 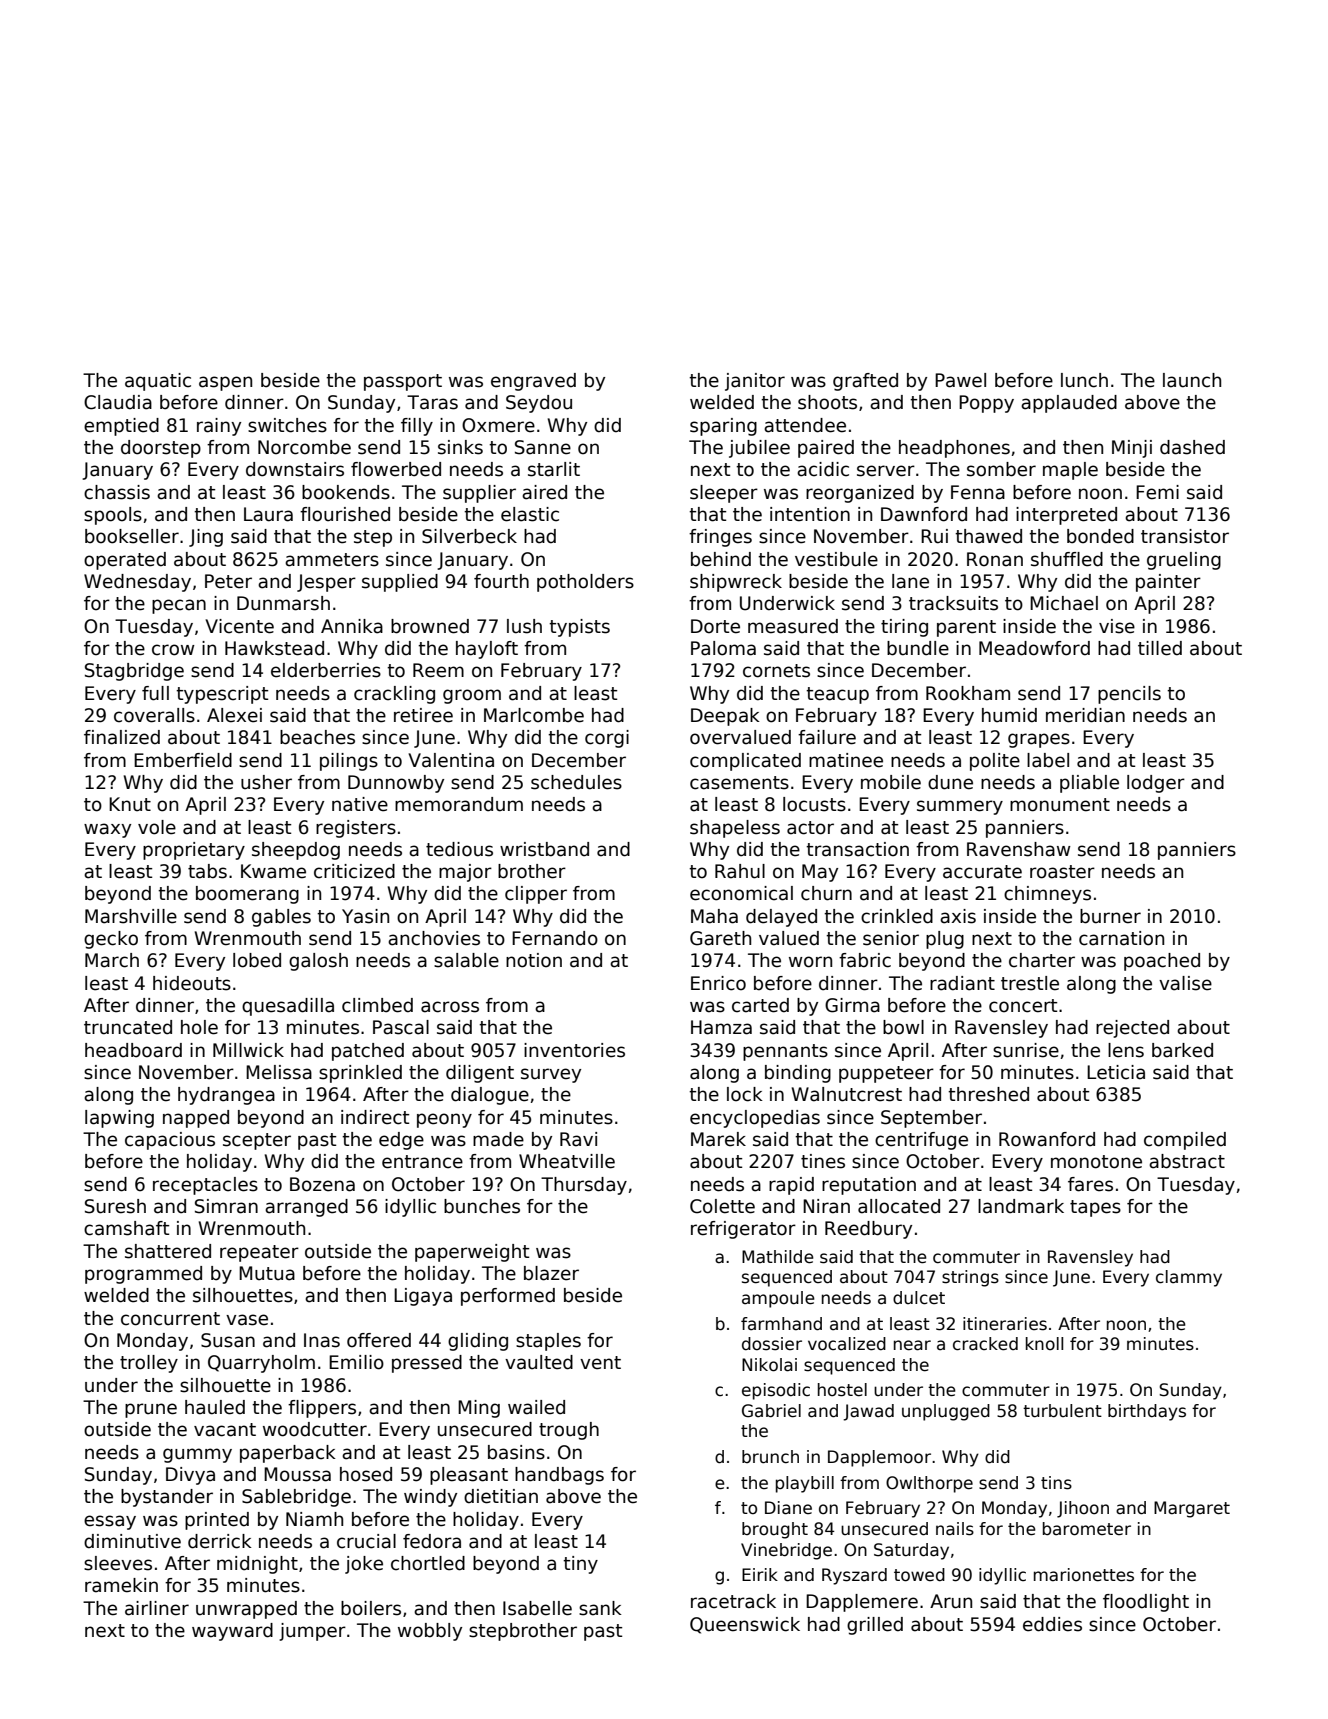 I want to click on Stagbridge, so click(x=134, y=672).
